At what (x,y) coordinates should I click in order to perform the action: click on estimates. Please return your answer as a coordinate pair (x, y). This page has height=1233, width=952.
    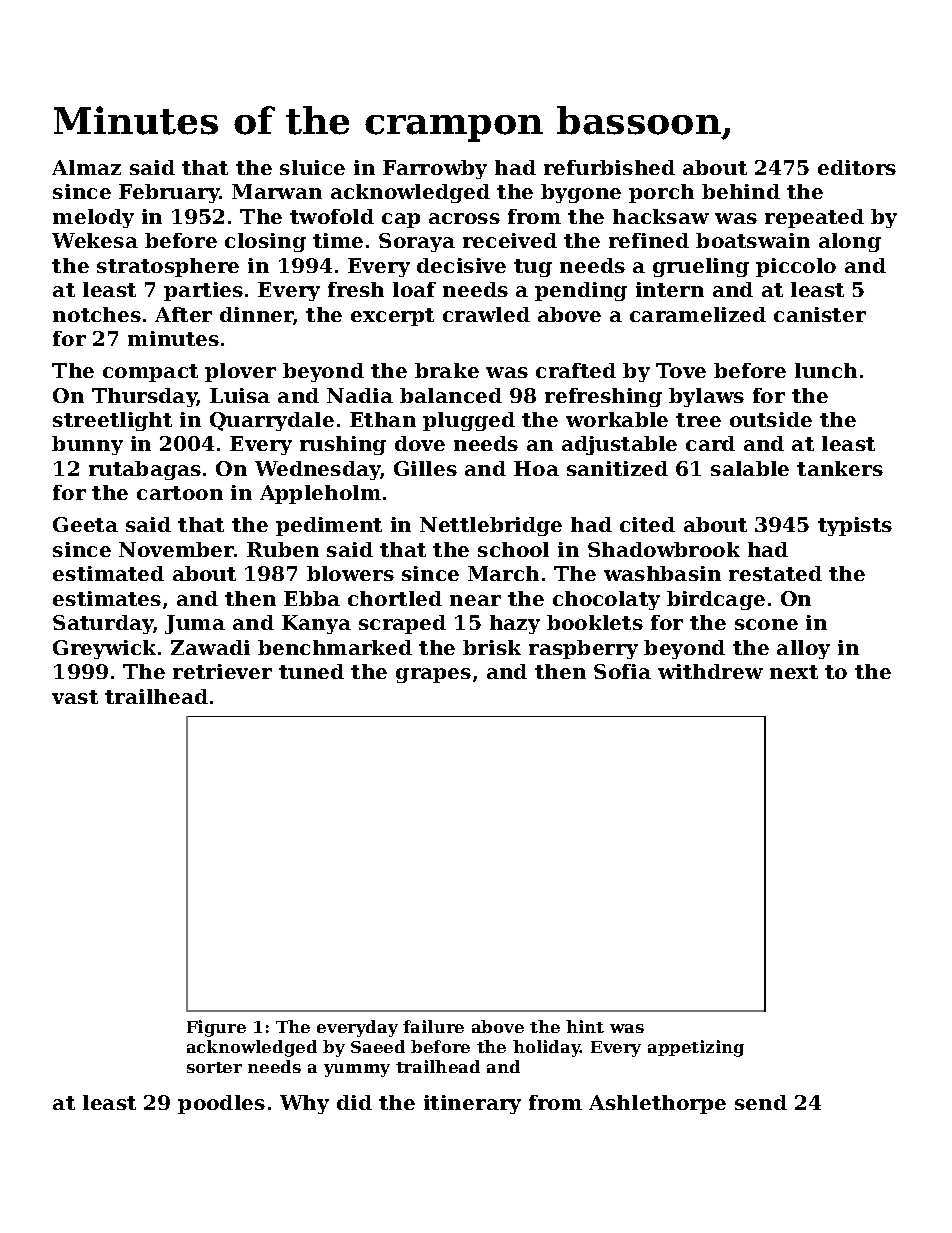
    Looking at the image, I should click on (107, 598).
